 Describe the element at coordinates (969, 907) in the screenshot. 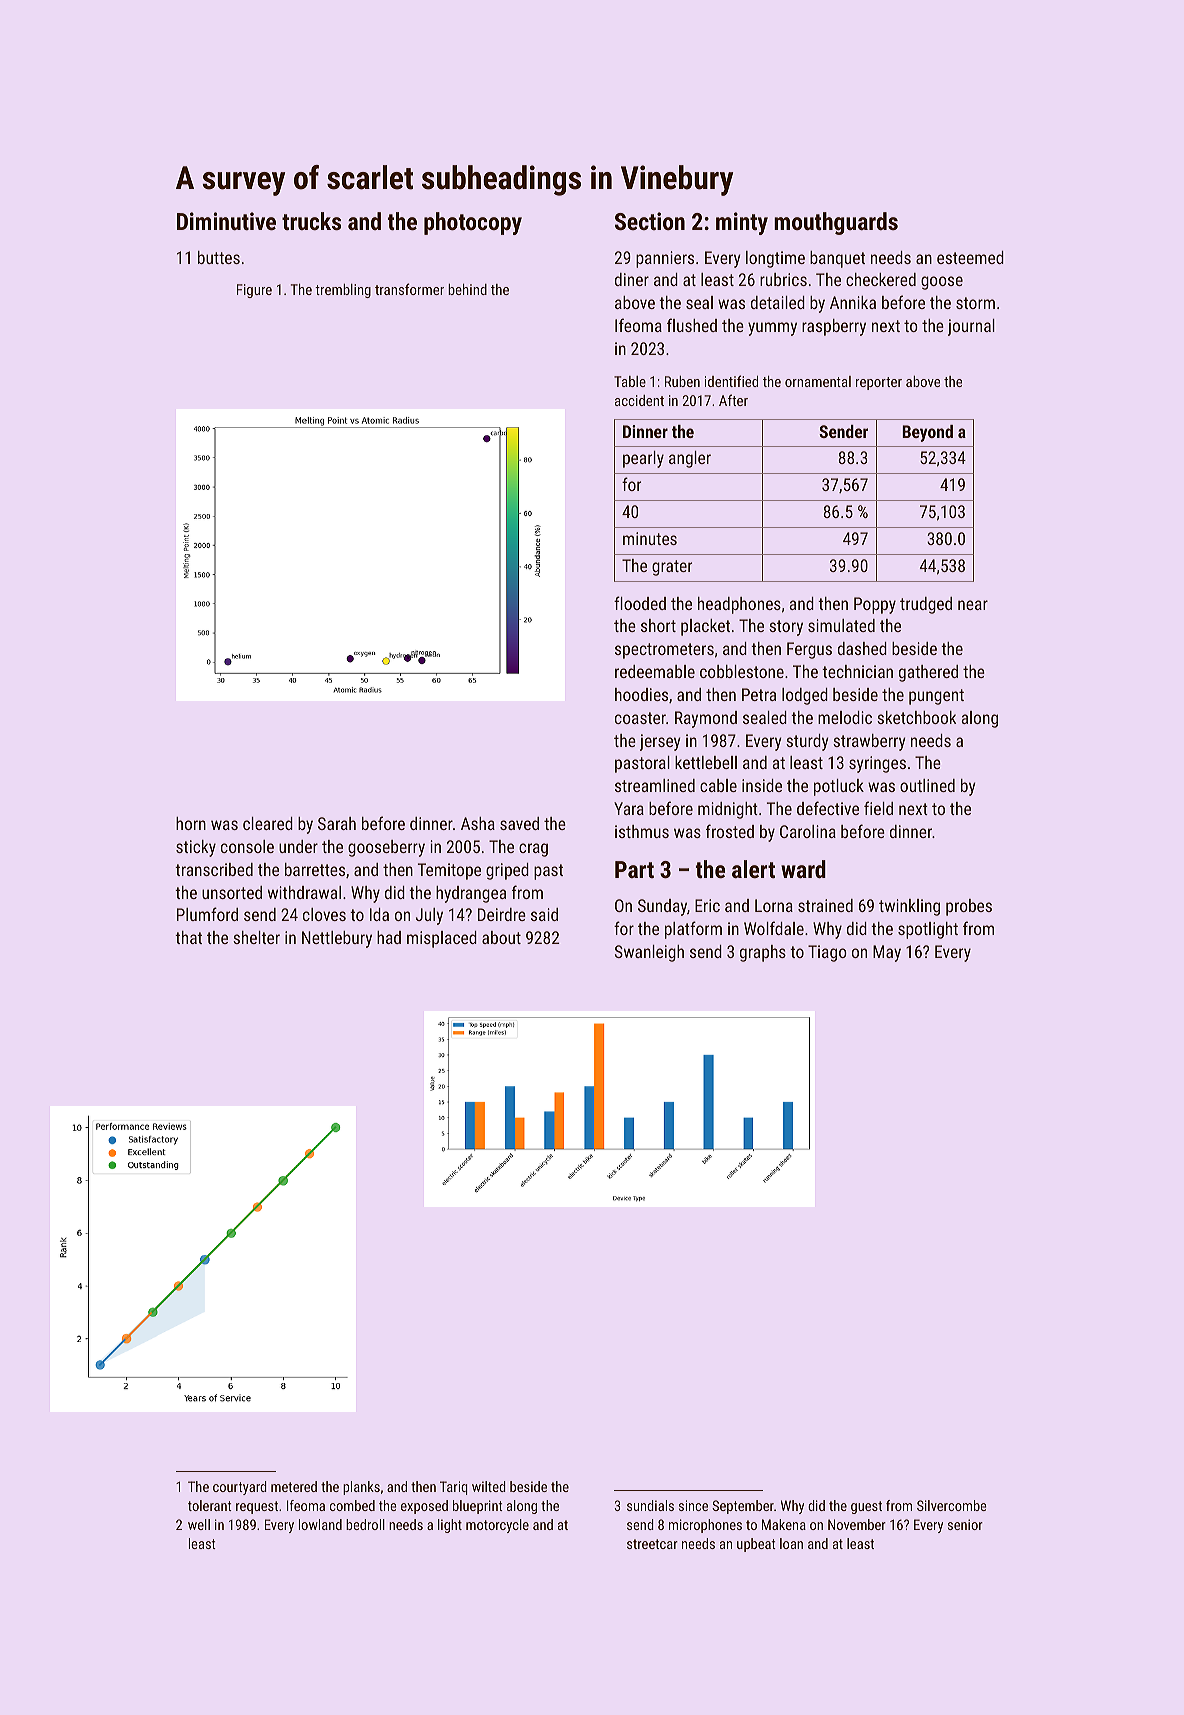

I see `probes` at that location.
